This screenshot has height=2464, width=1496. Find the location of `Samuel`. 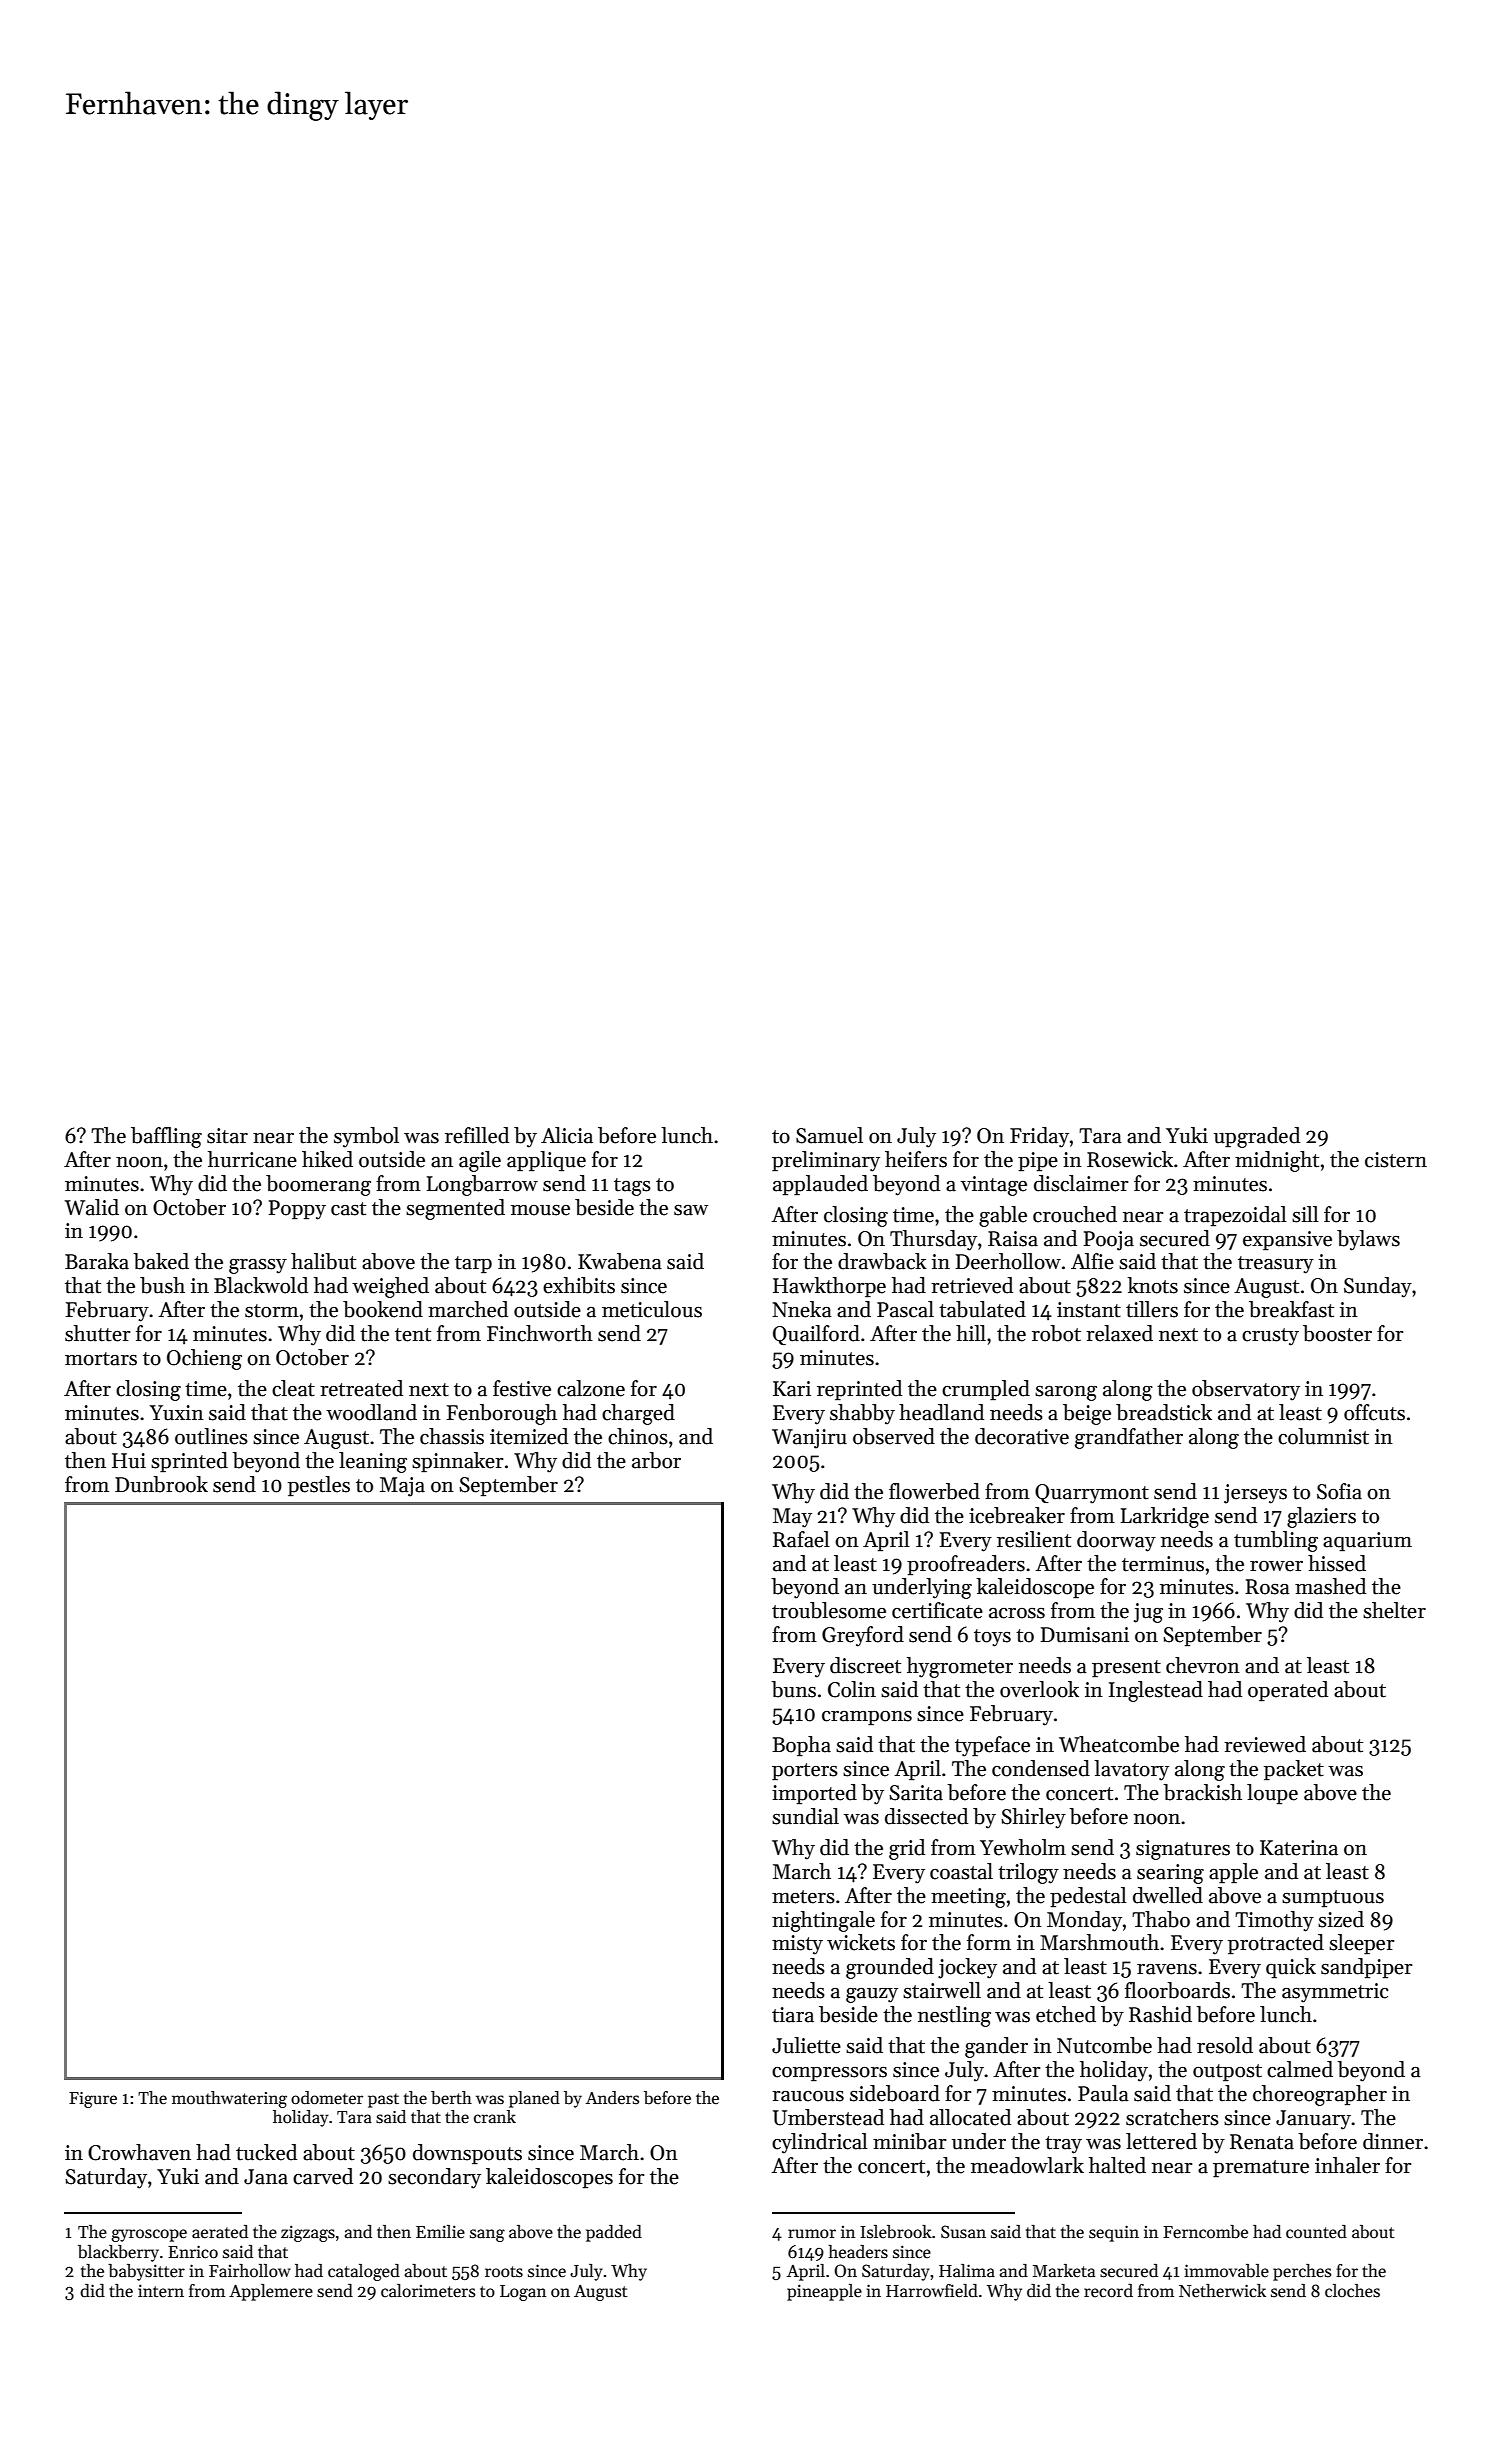

Samuel is located at coordinates (829, 1135).
